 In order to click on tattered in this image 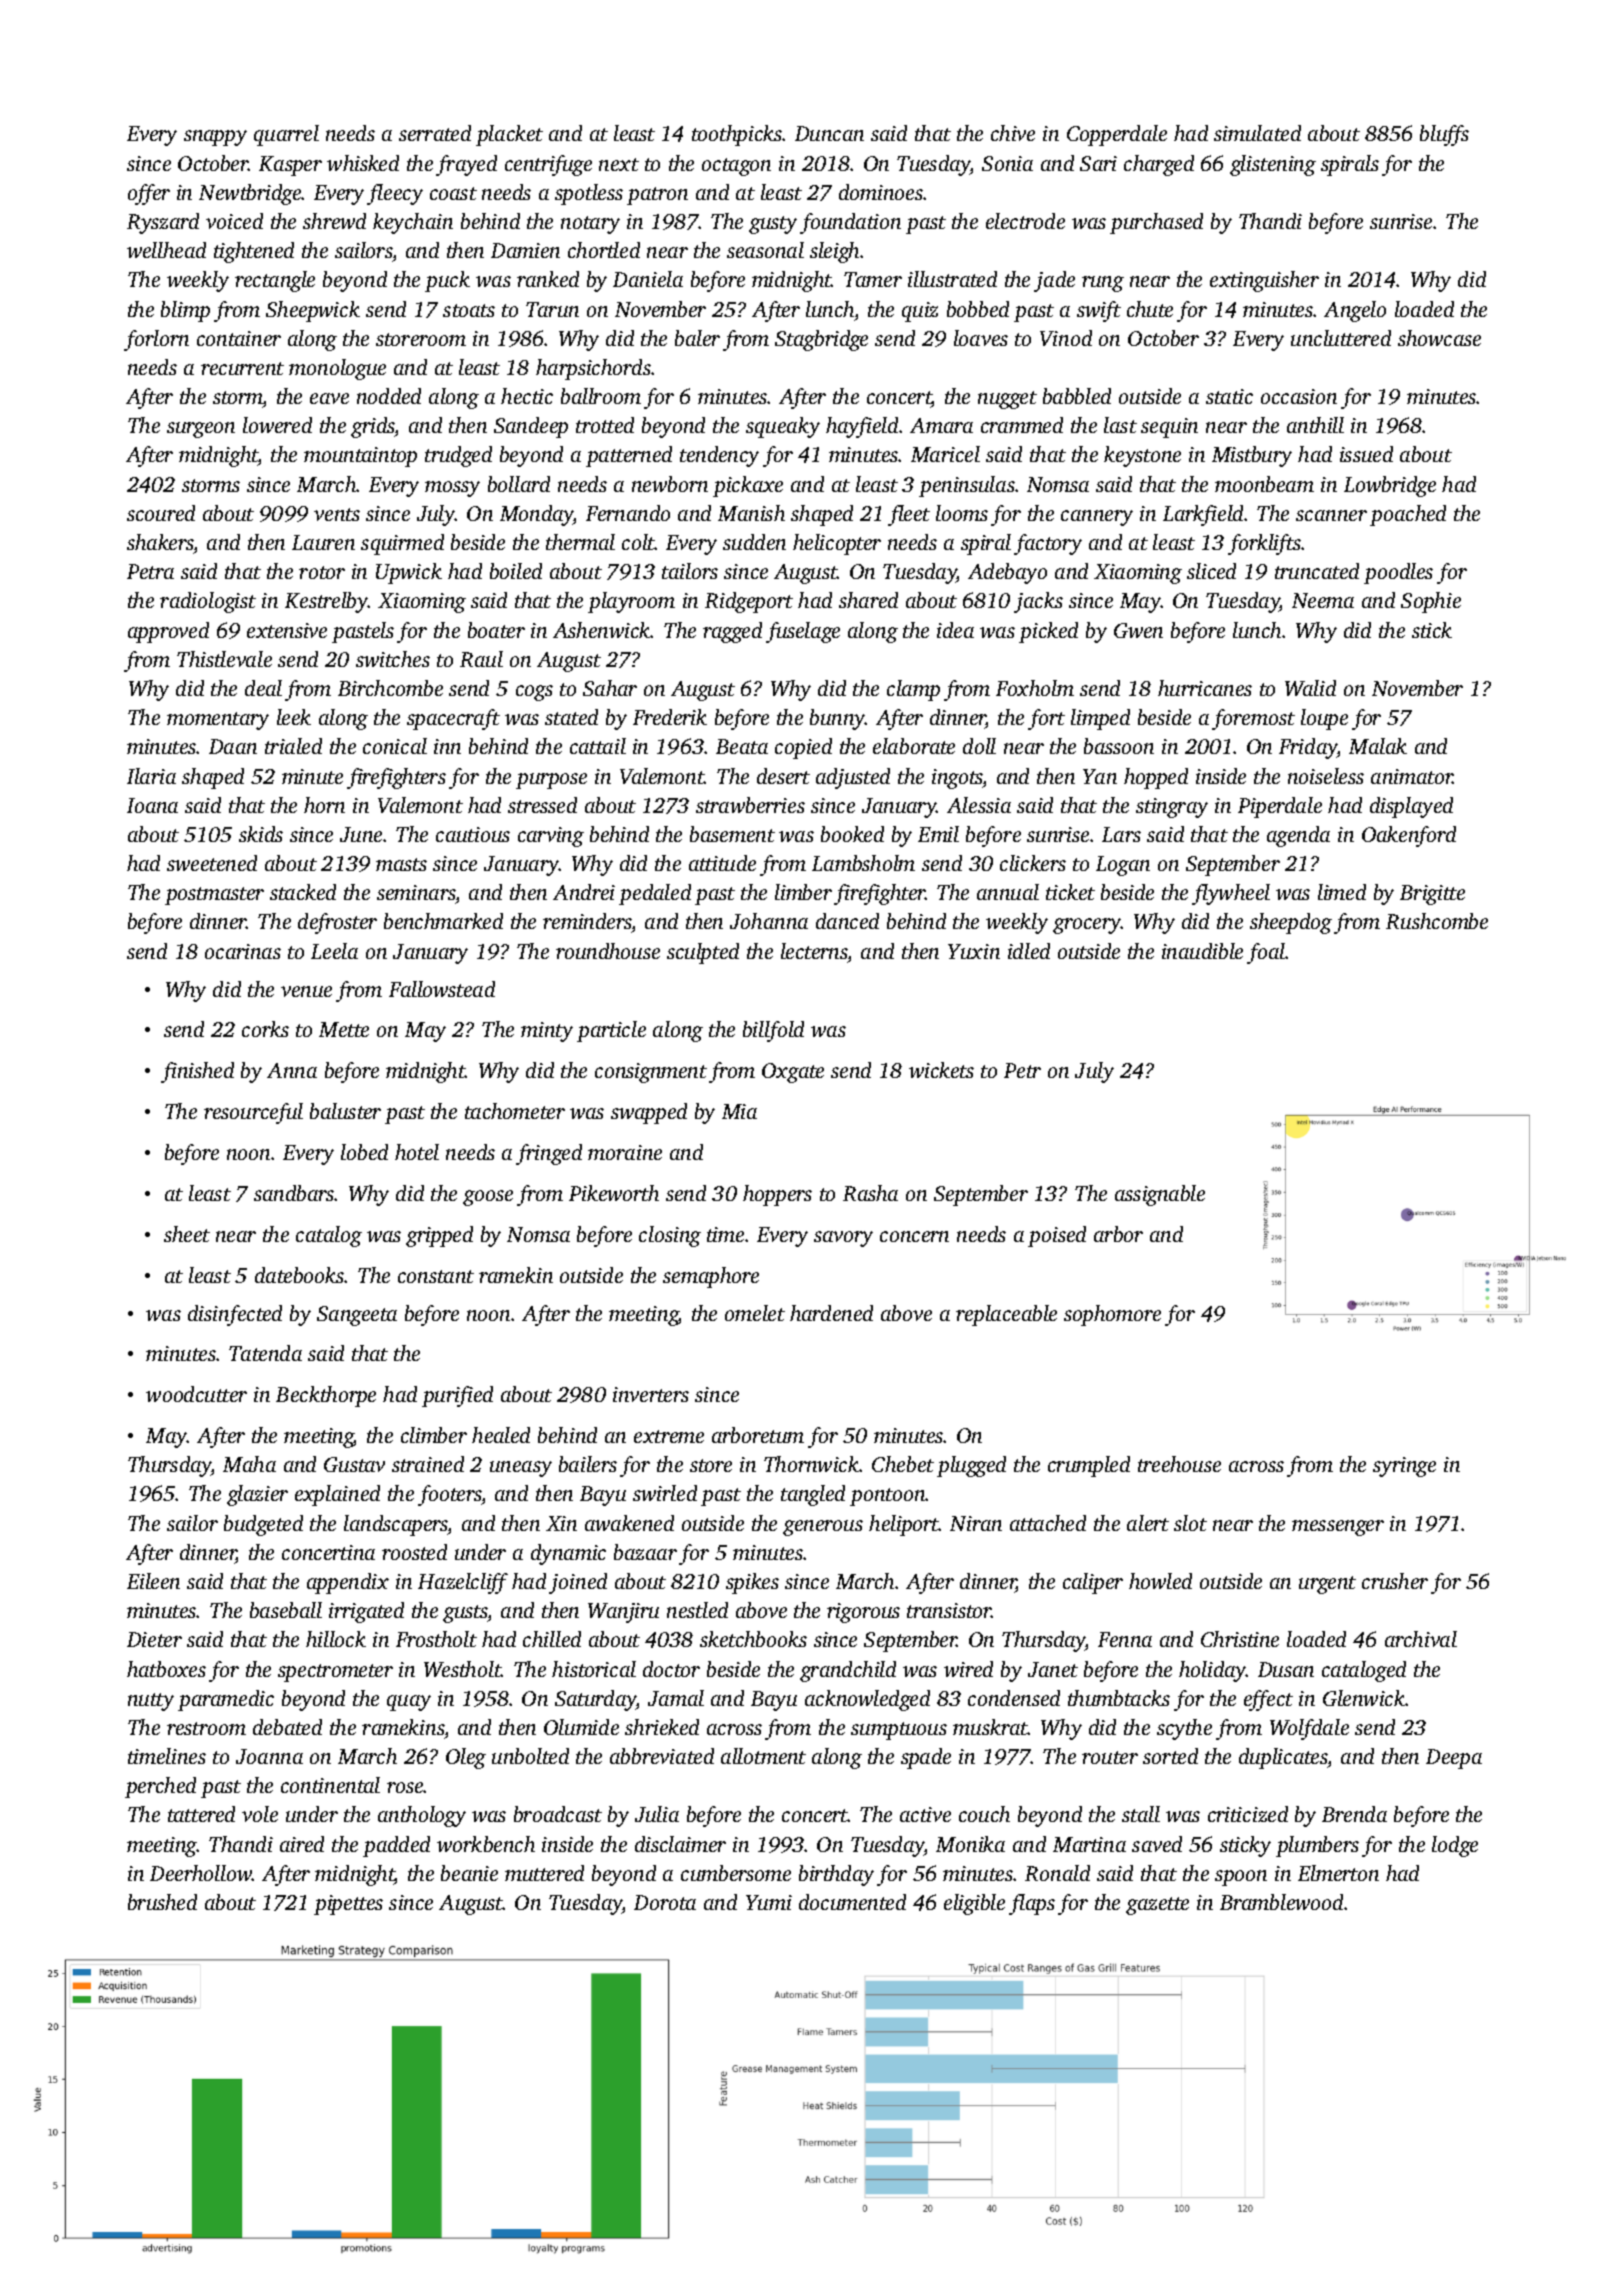, I will do `click(201, 1814)`.
